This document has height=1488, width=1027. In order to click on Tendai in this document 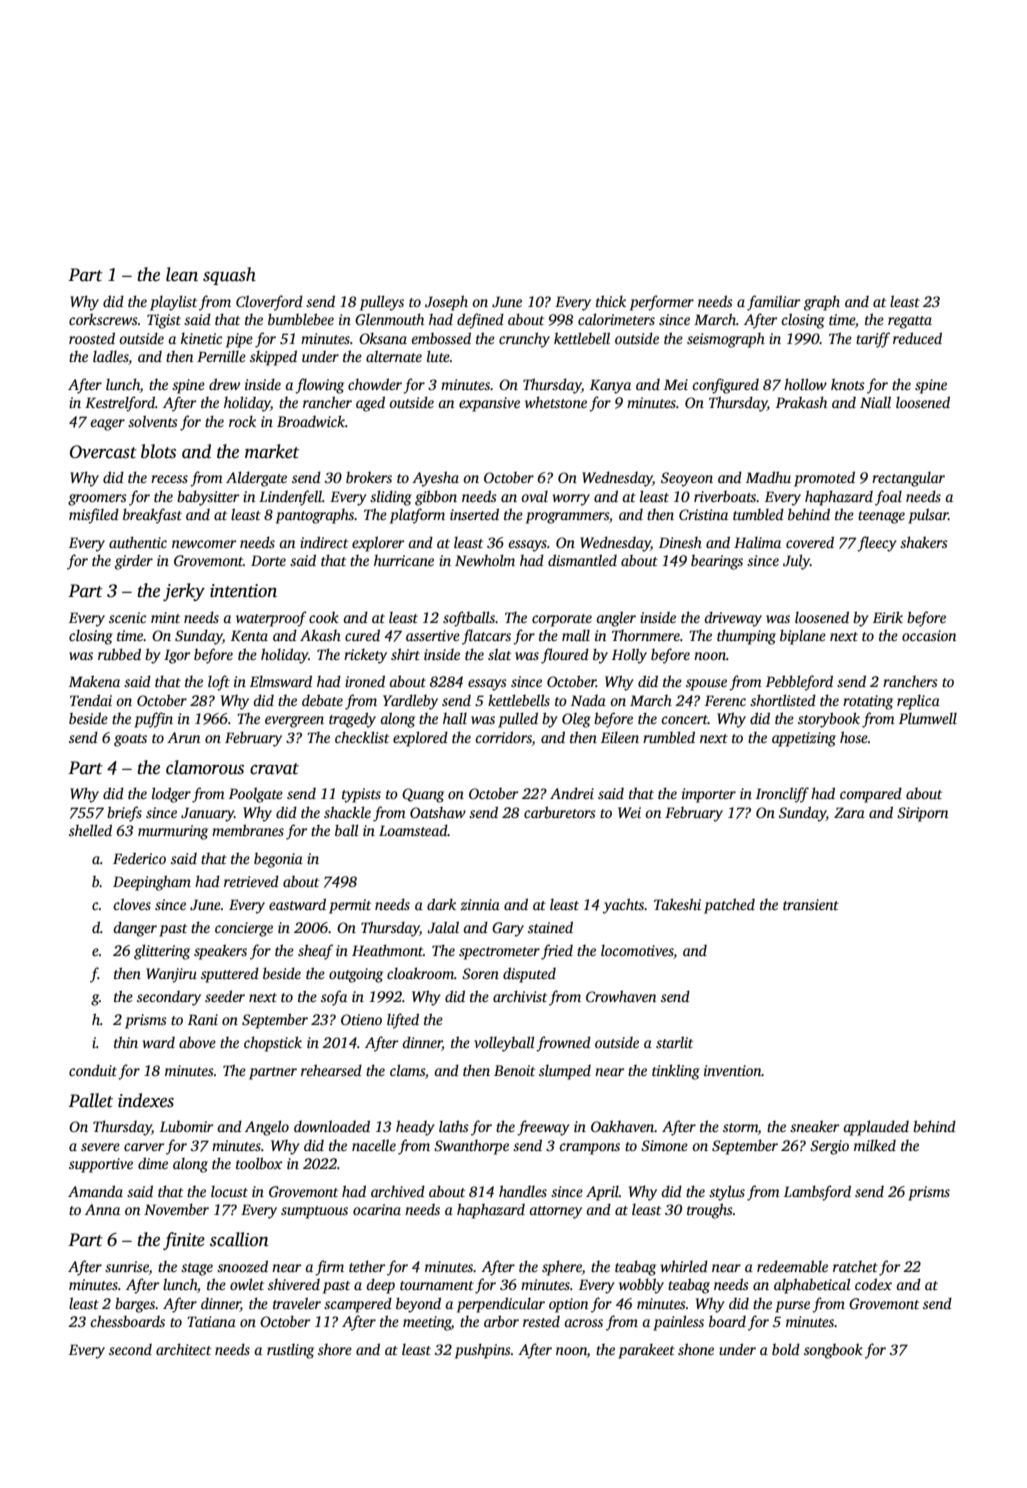, I will do `click(91, 700)`.
